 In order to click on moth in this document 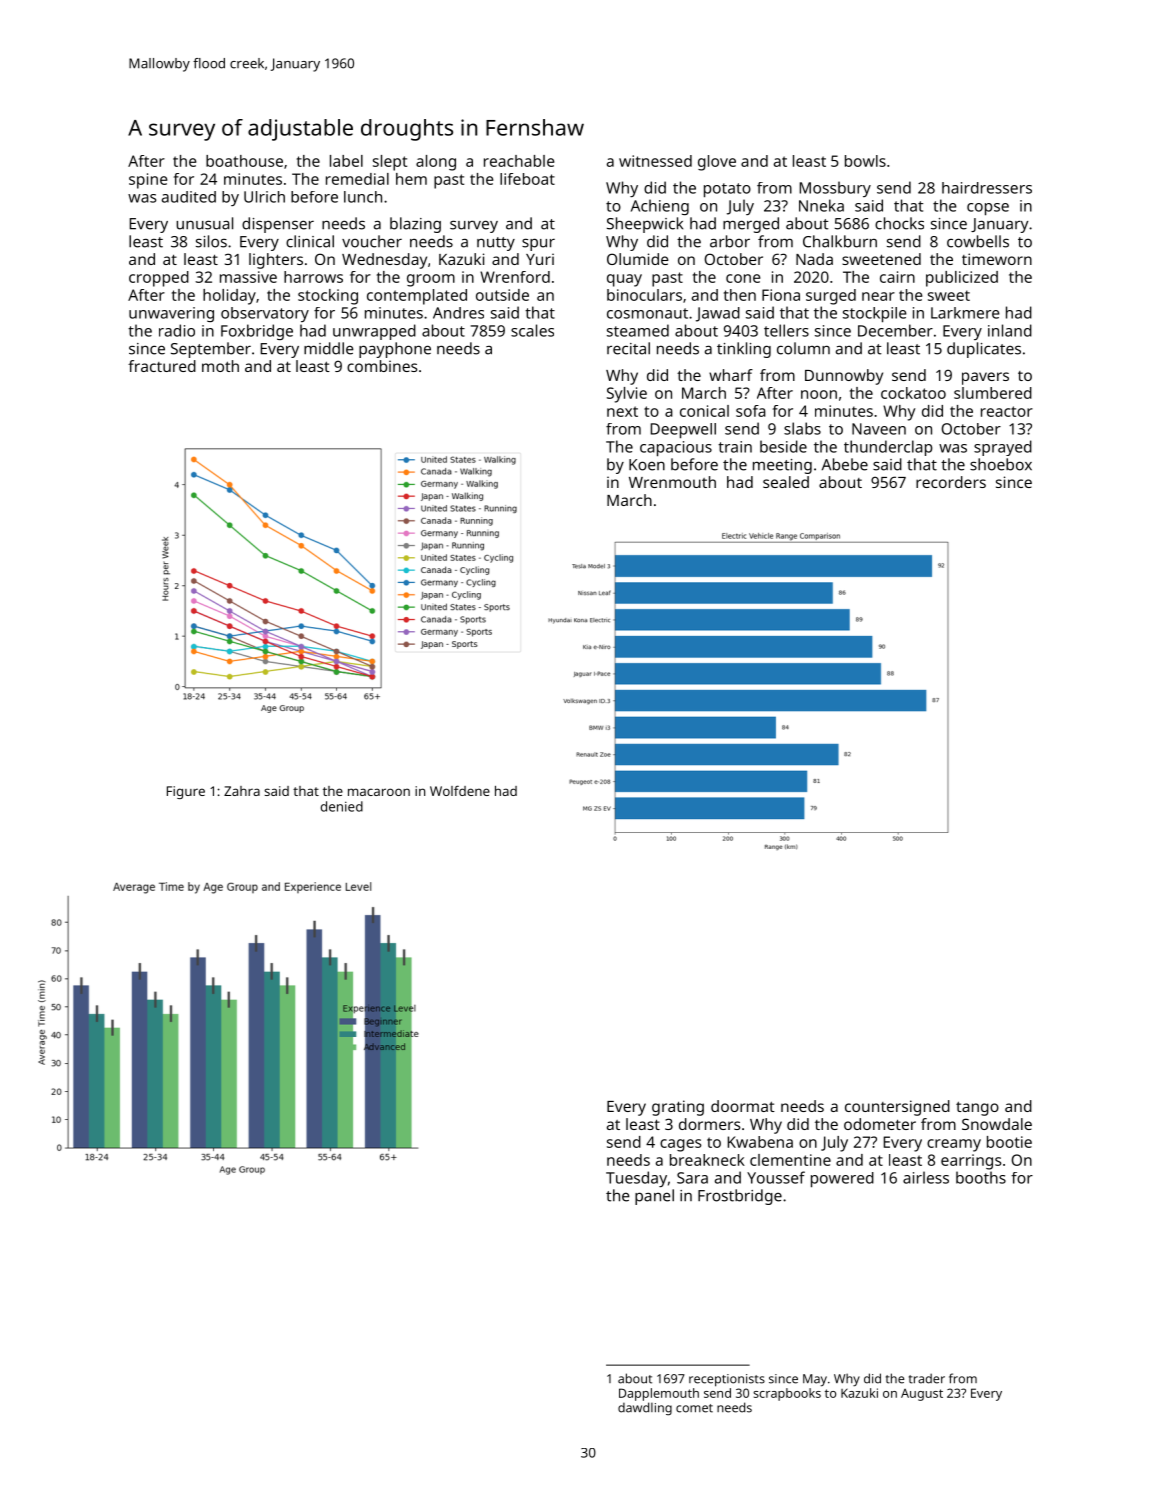, I will do `click(220, 366)`.
